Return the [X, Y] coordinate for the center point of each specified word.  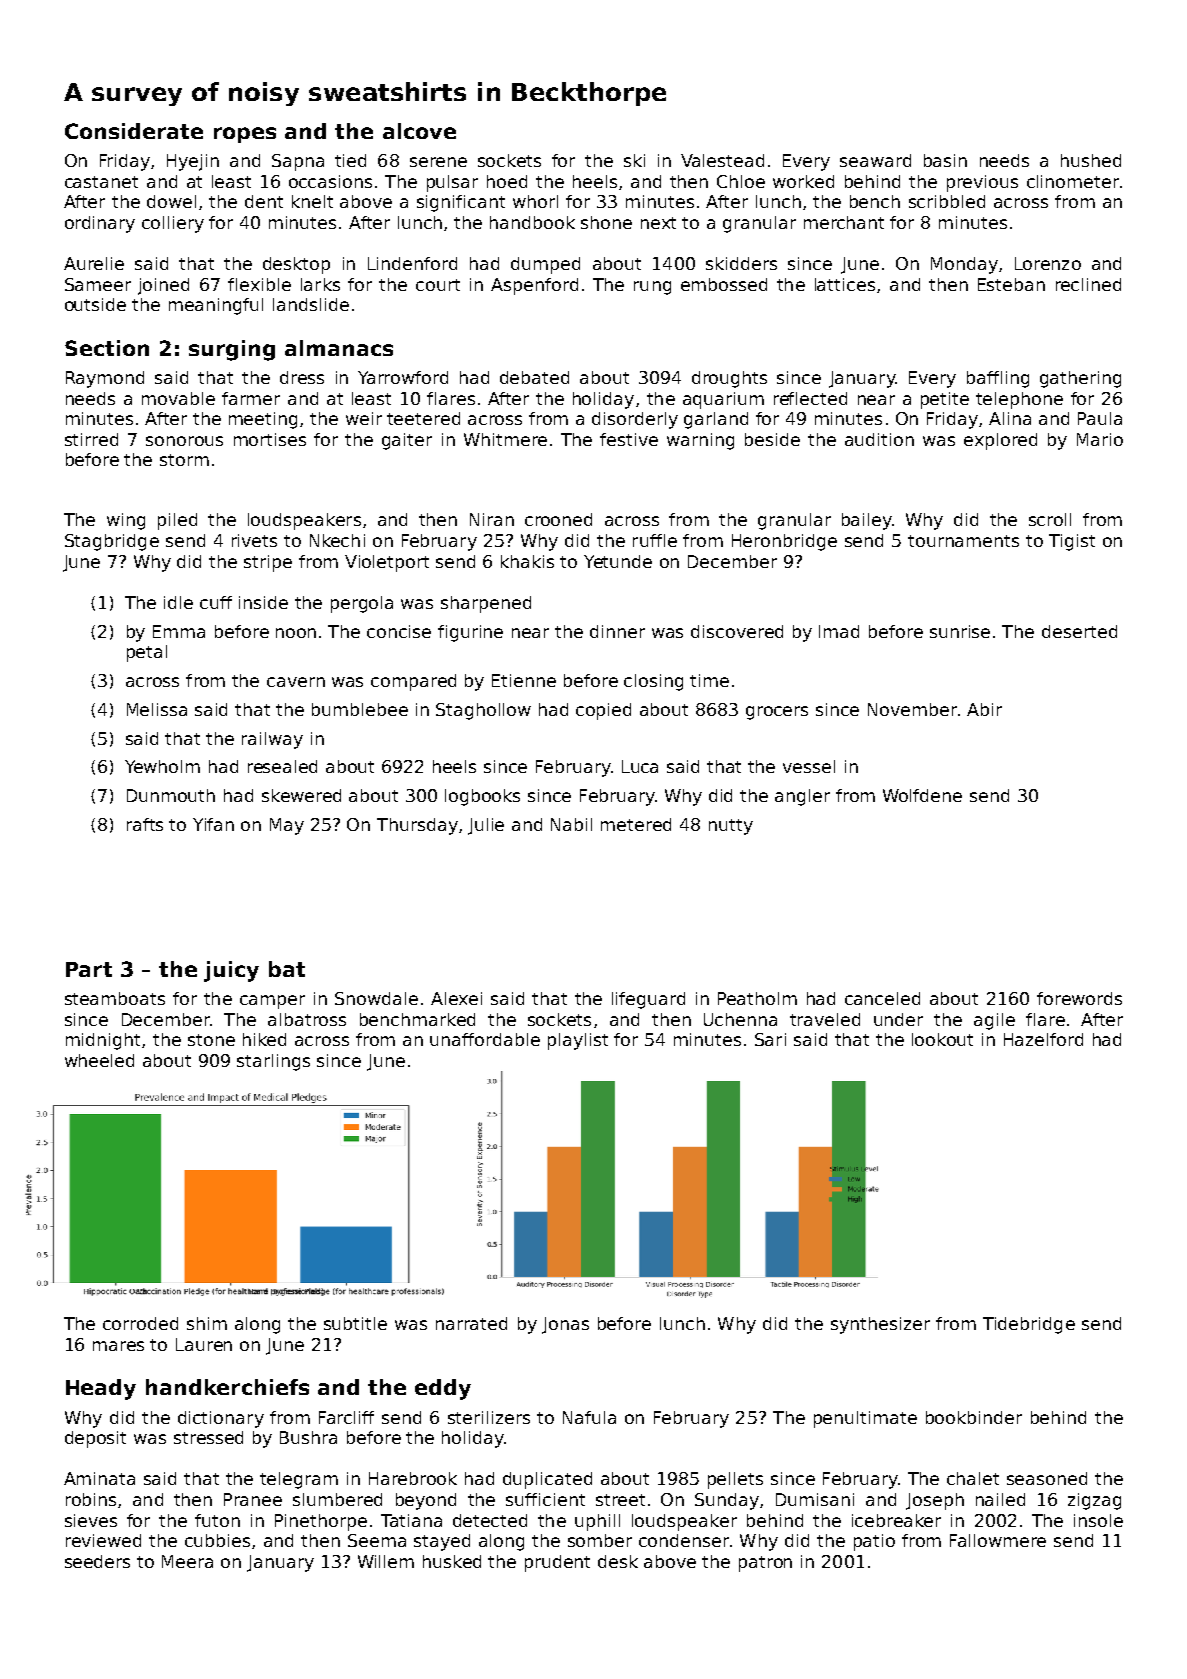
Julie [486, 826]
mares [118, 1346]
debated [534, 377]
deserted [1079, 631]
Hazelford [1043, 1039]
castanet [101, 182]
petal [147, 653]
